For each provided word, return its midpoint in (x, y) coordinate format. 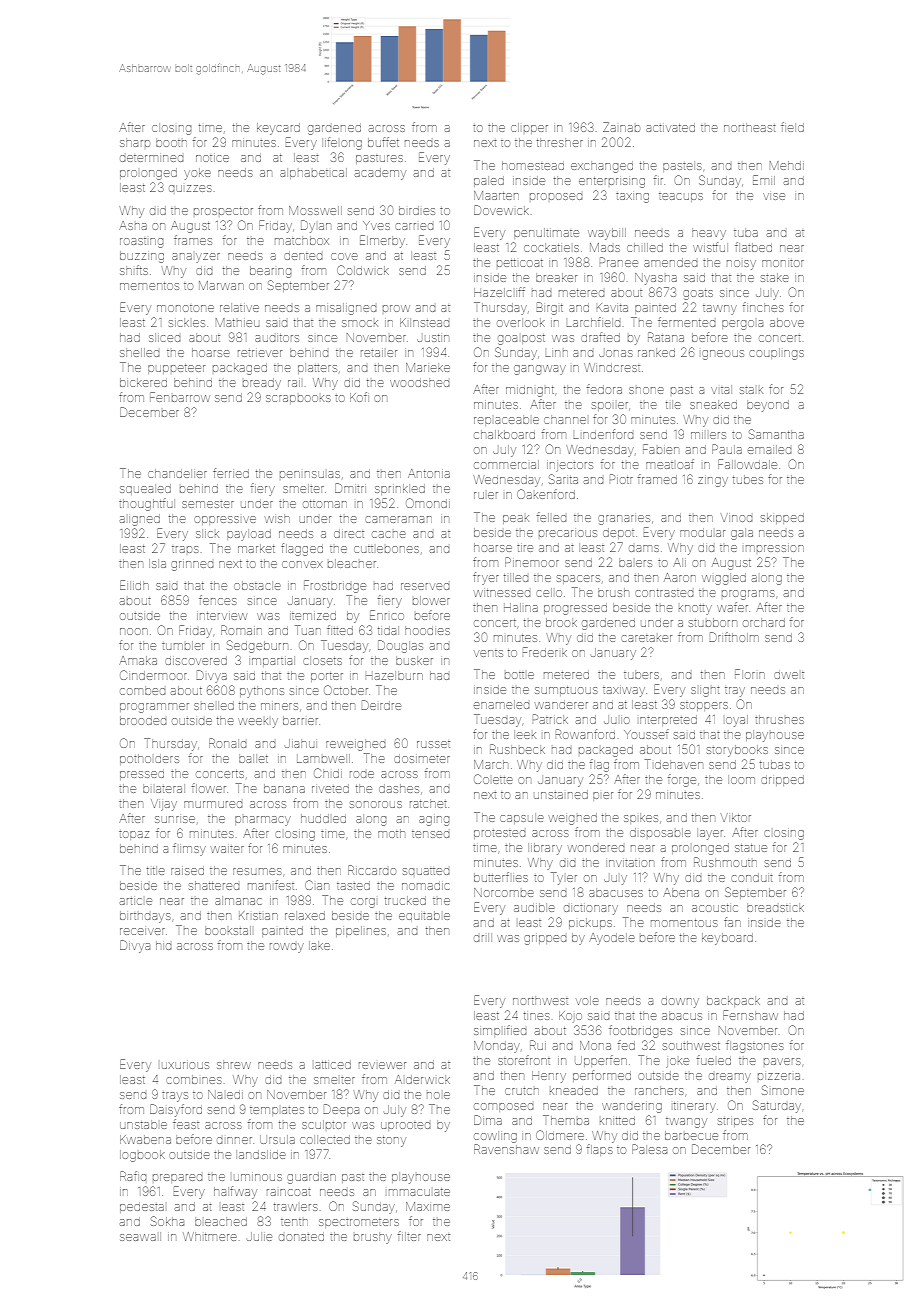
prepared (177, 1178)
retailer (379, 353)
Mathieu (238, 322)
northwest (540, 1000)
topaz (134, 835)
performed (602, 1076)
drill (483, 937)
